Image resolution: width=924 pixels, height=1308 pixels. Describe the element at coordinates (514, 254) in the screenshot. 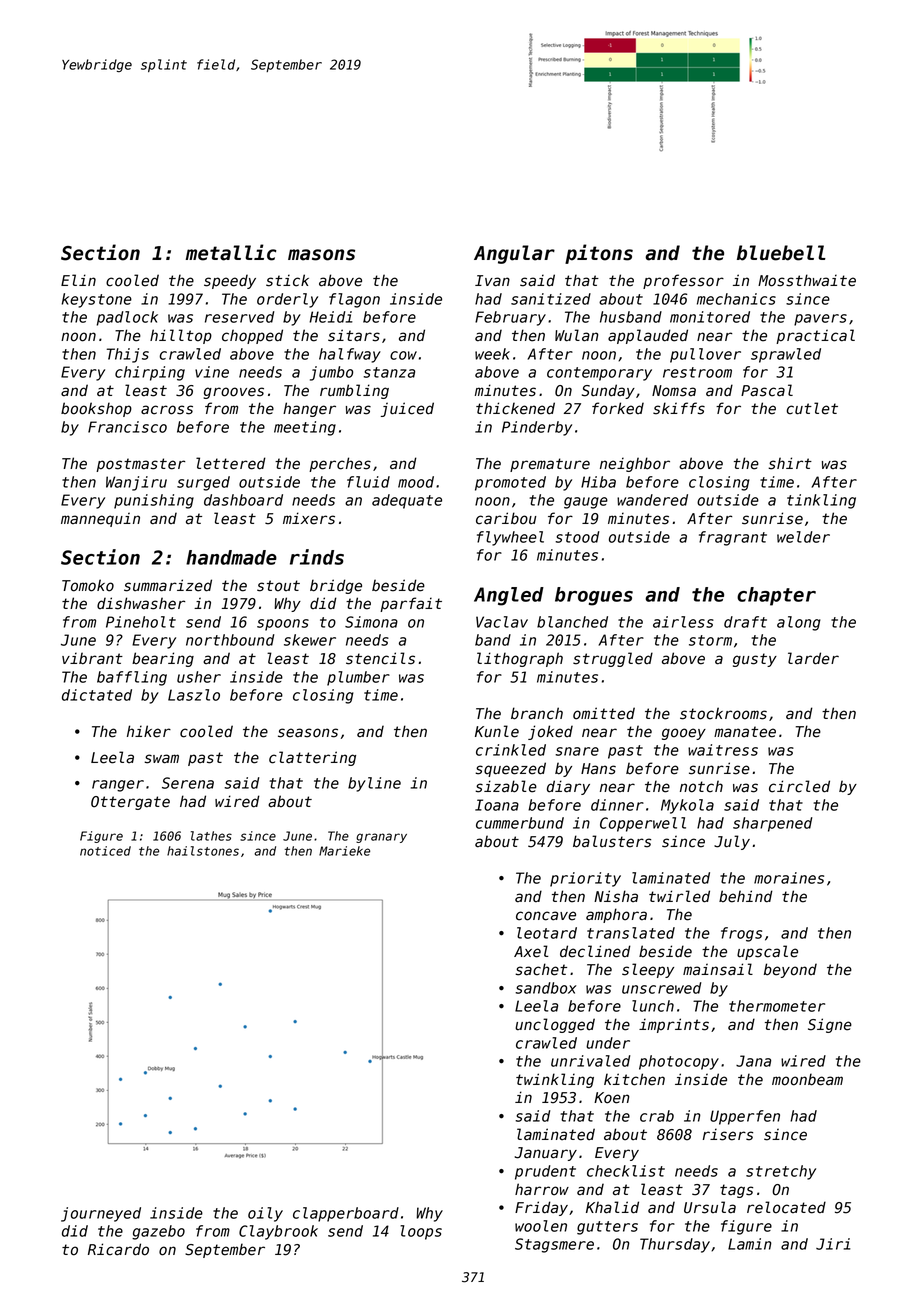

I see `Angular` at that location.
